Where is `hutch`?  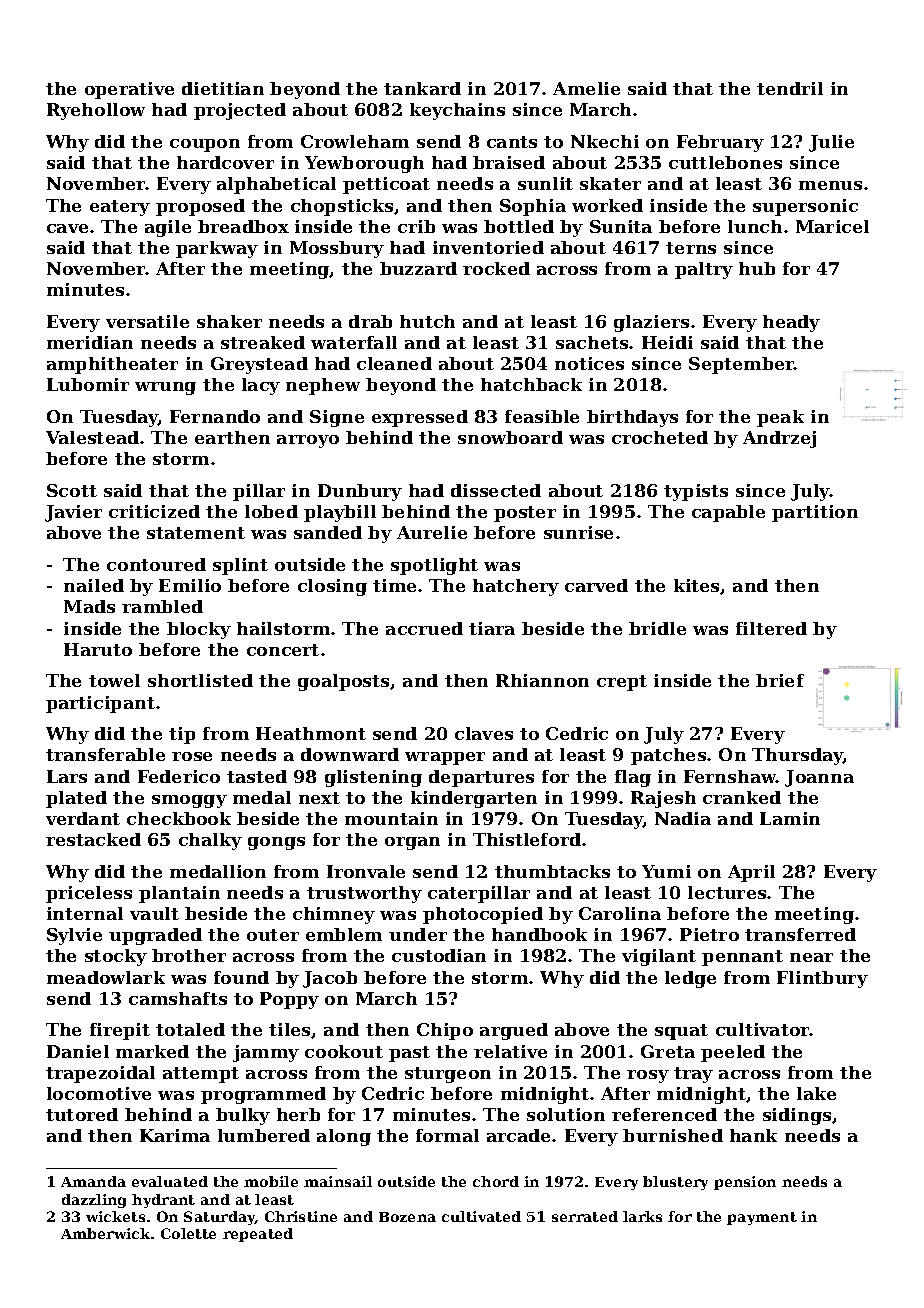
hutch is located at coordinates (427, 321).
